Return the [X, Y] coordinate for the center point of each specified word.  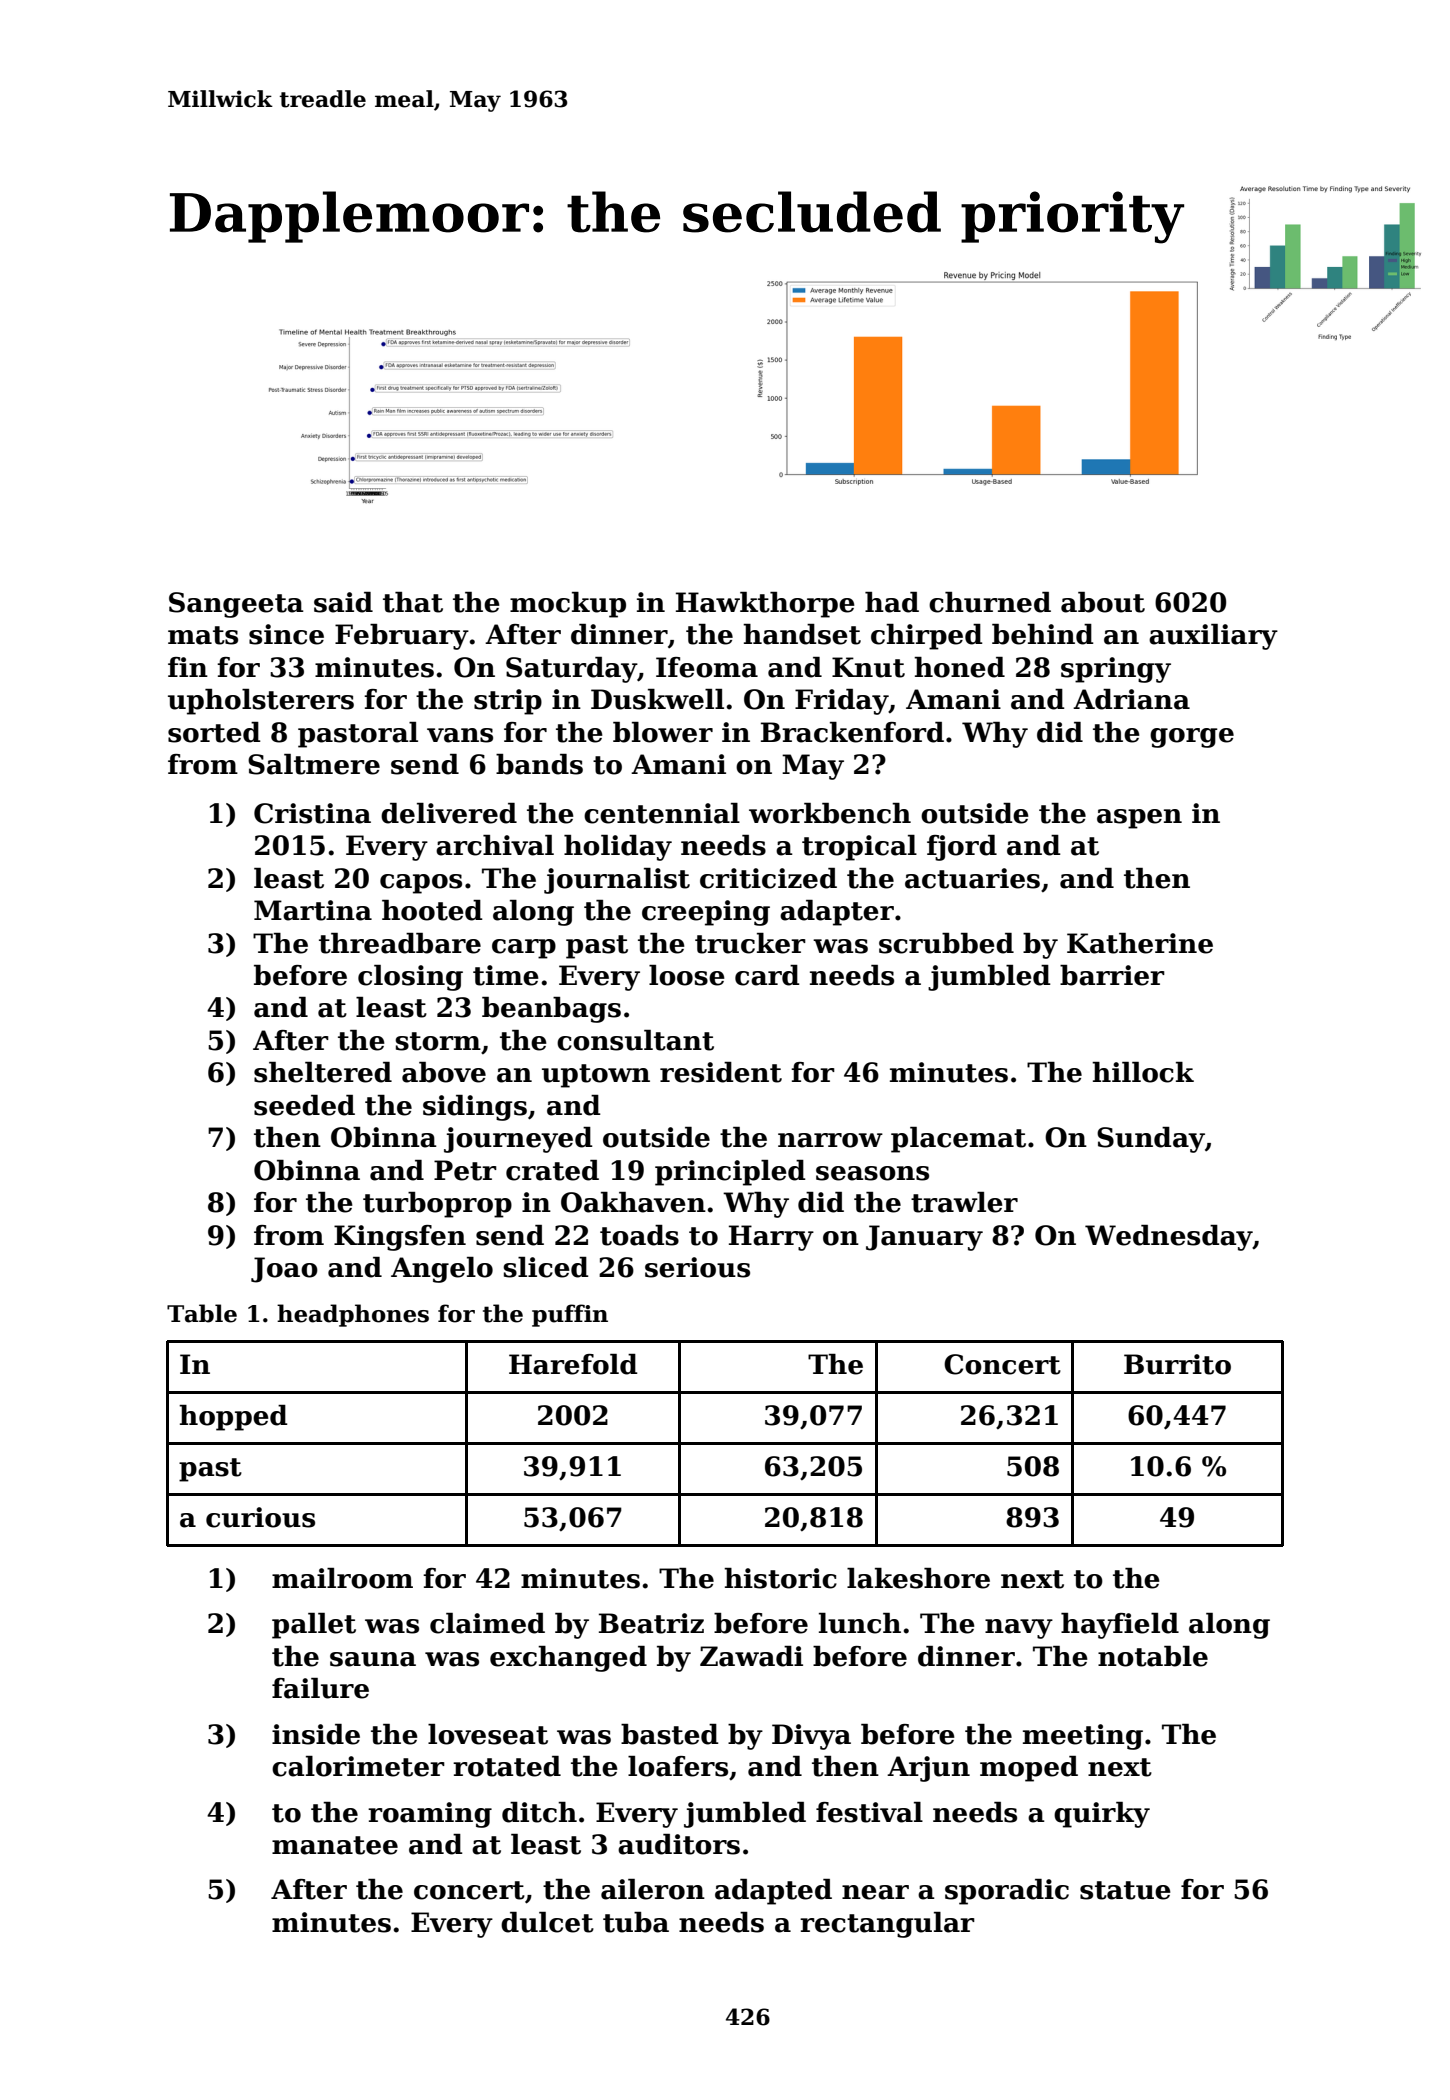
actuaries [972, 878]
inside [316, 1734]
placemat [958, 1140]
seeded [304, 1105]
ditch [539, 1812]
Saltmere [314, 764]
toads [639, 1235]
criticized [768, 878]
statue [1125, 1890]
